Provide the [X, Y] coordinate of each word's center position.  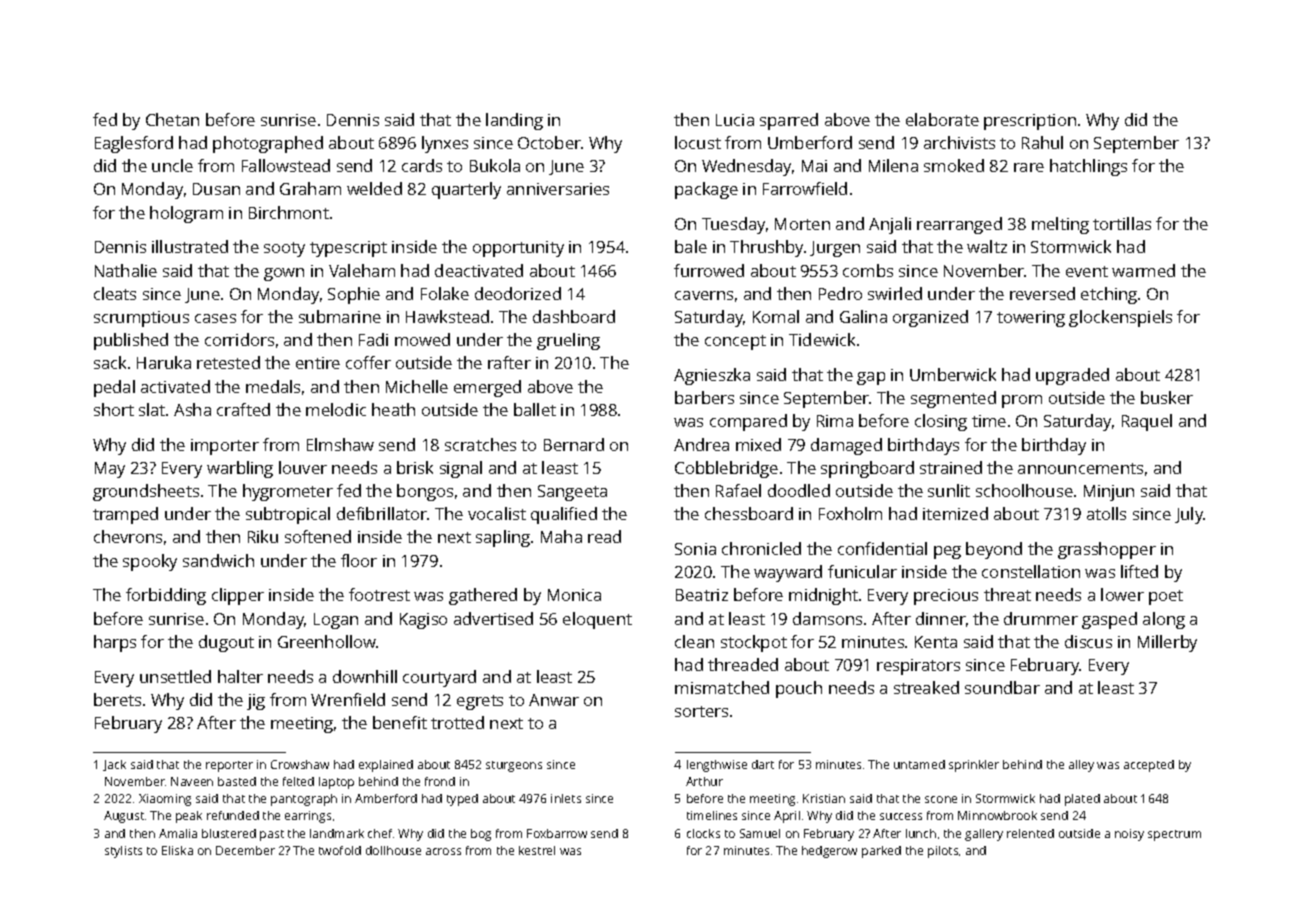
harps [115, 643]
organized [930, 318]
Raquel [1147, 422]
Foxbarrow [557, 833]
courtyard [439, 678]
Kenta [936, 642]
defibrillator [382, 513]
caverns [704, 295]
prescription [1030, 122]
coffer [368, 362]
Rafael [738, 490]
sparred [789, 121]
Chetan [172, 119]
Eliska [177, 850]
